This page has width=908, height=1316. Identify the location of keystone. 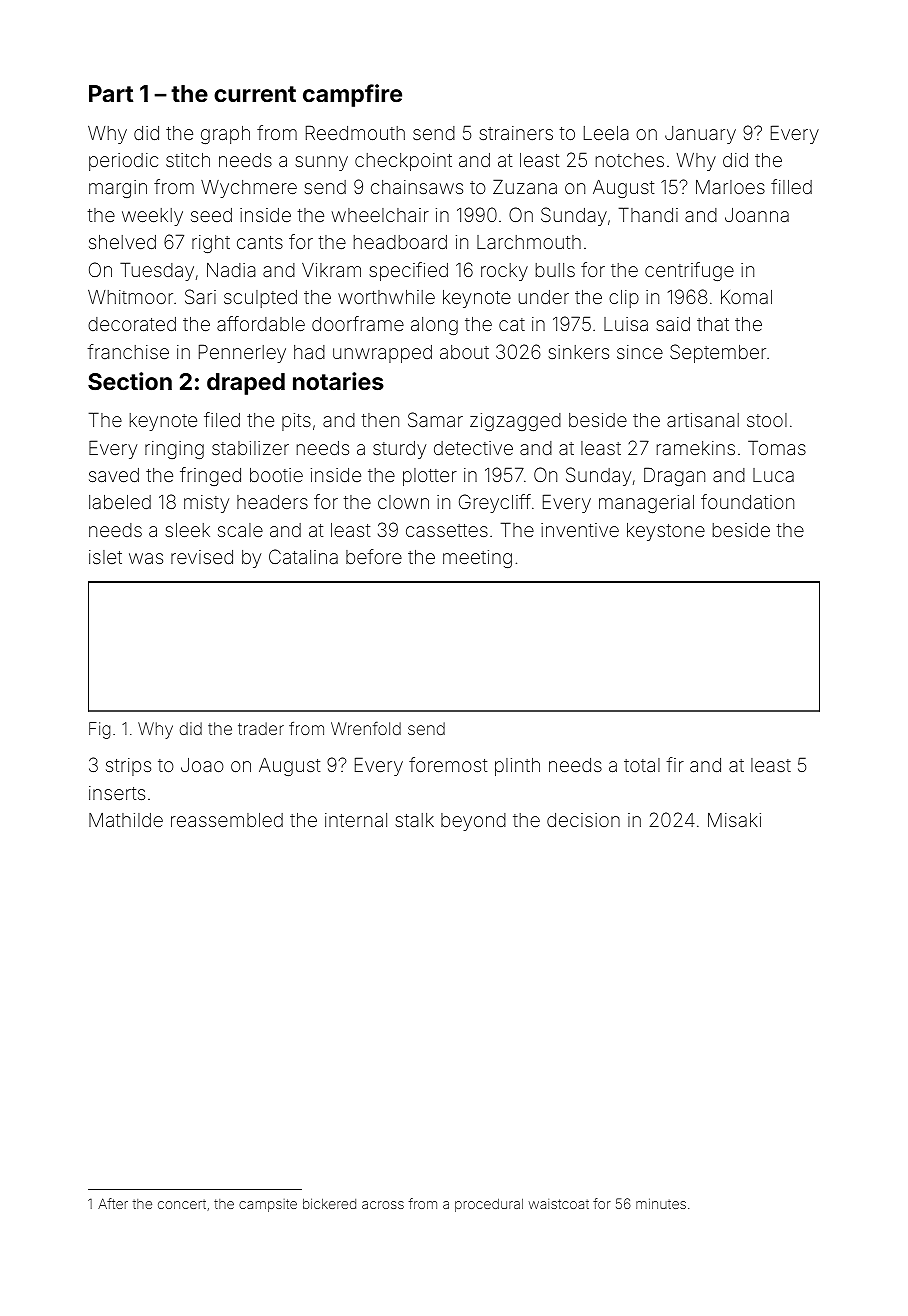
(666, 532).
